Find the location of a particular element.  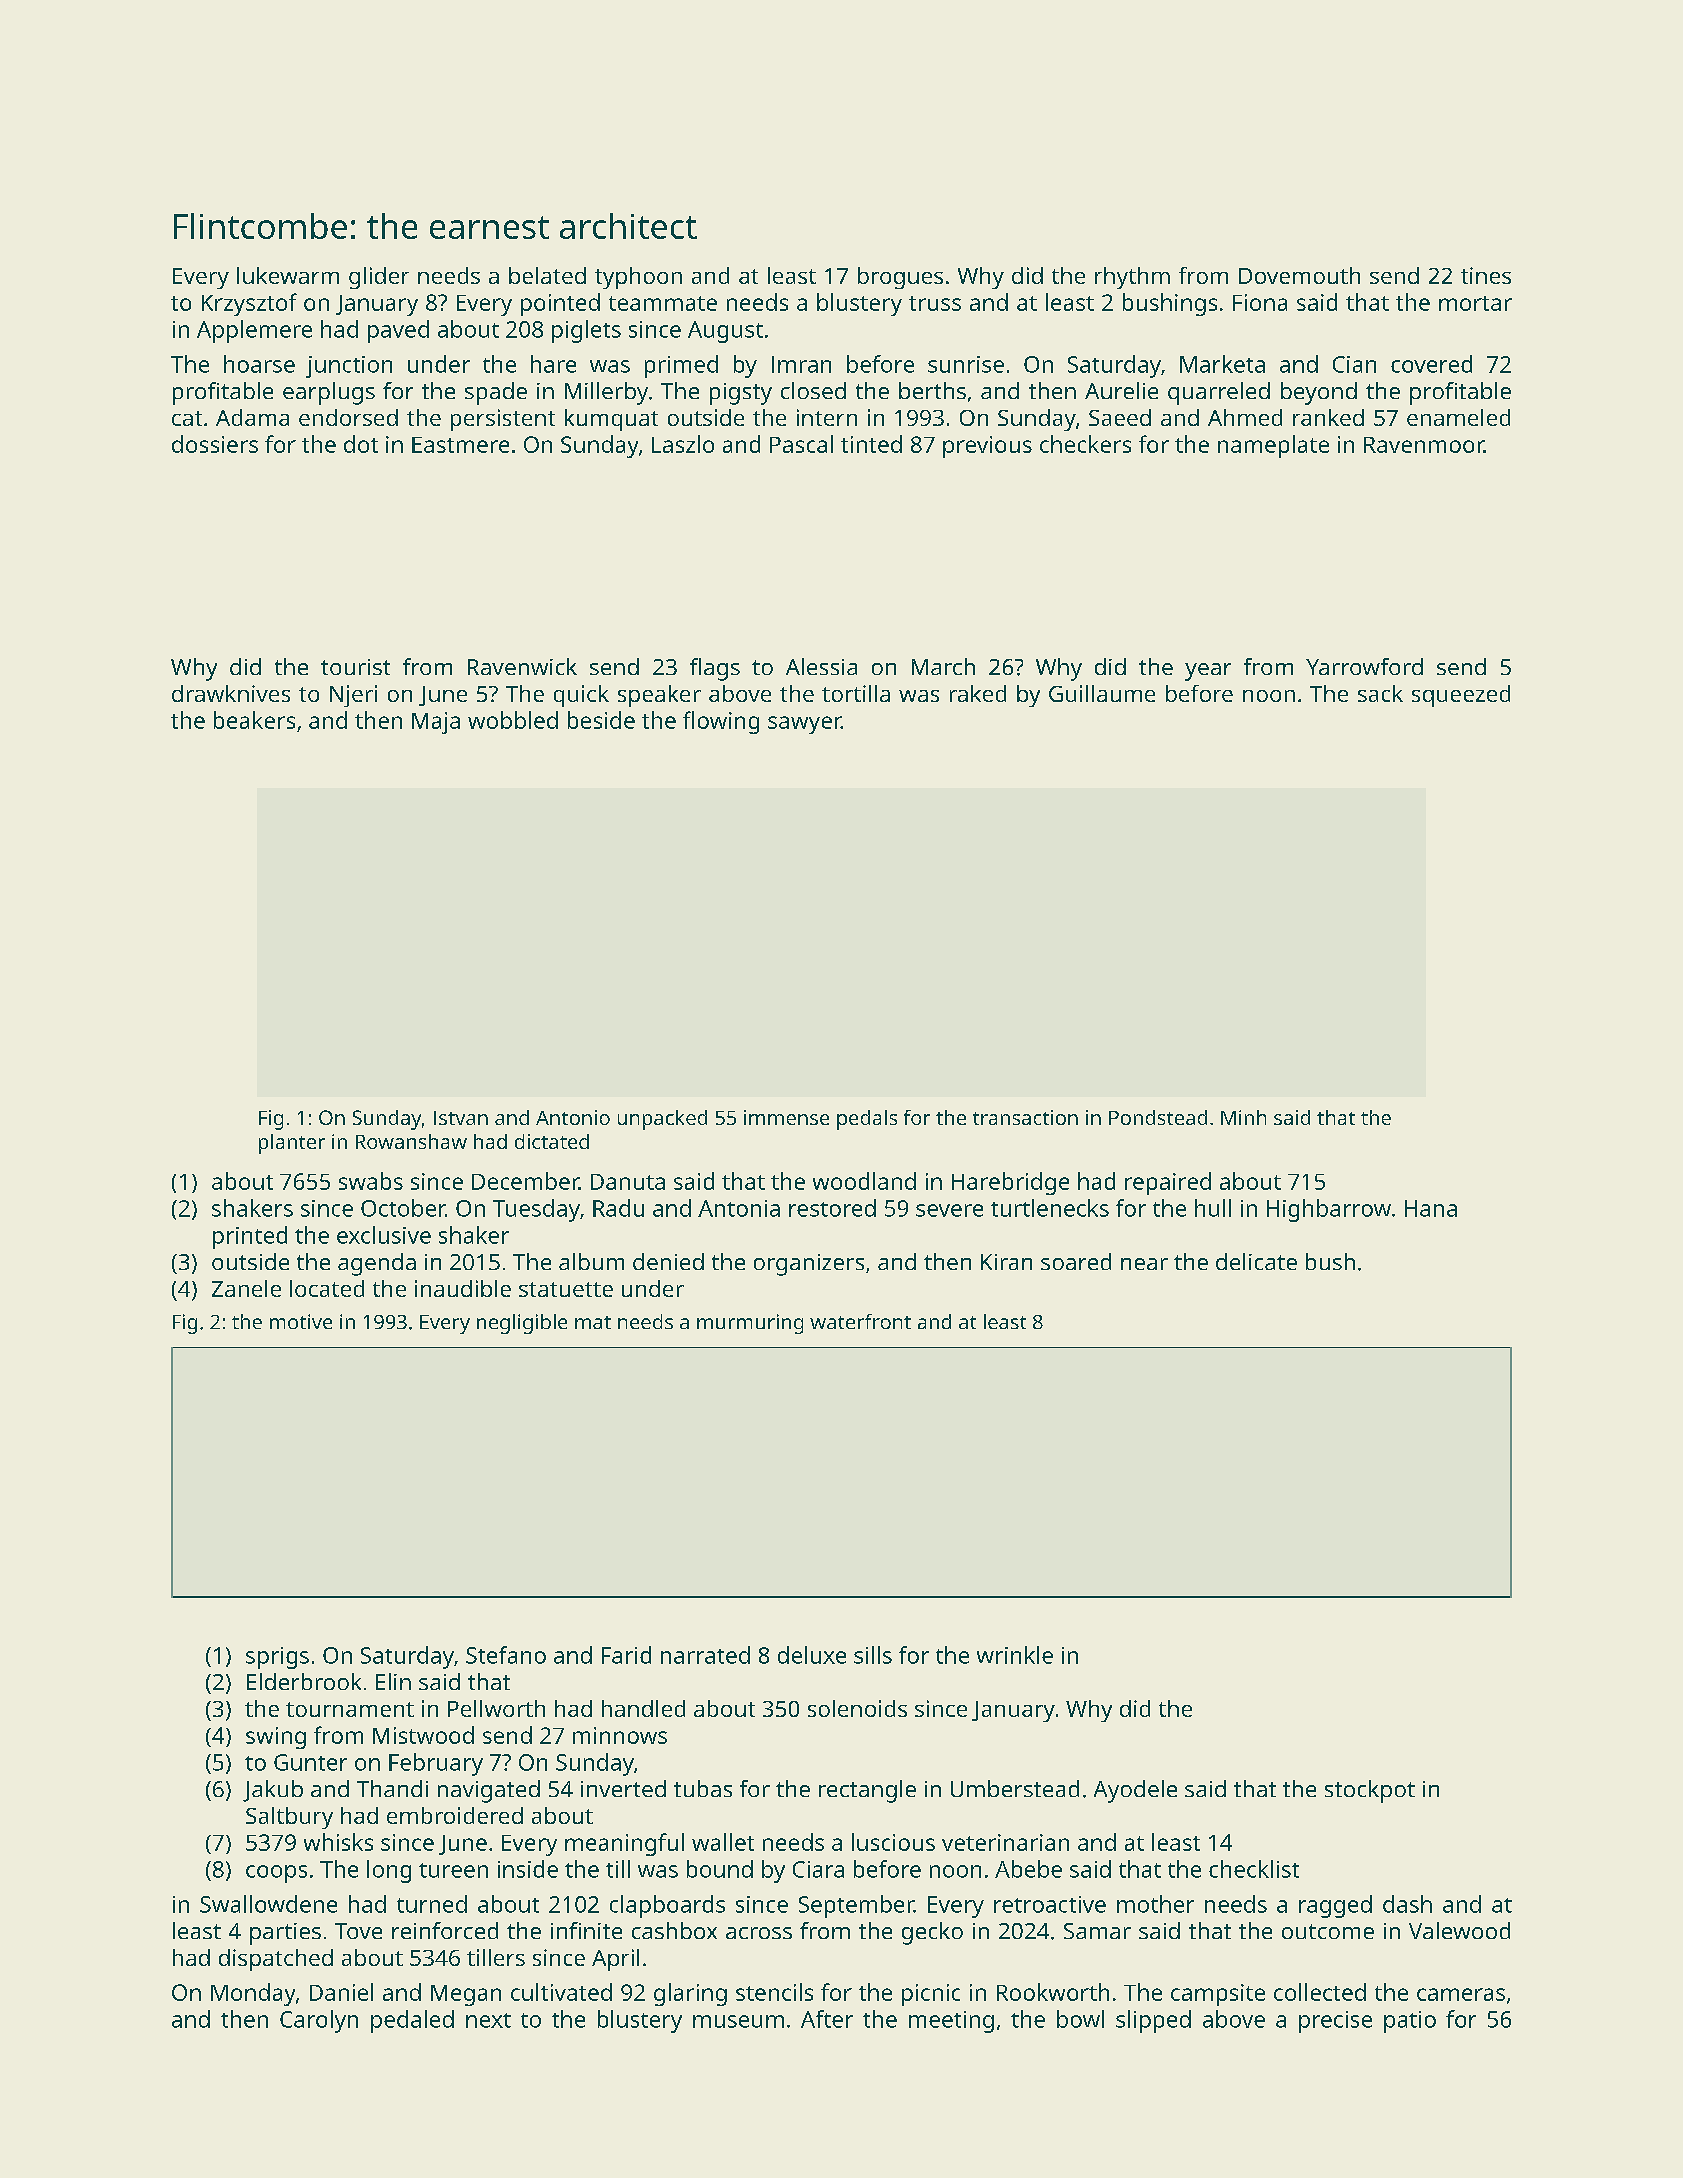

tourist is located at coordinates (355, 667).
